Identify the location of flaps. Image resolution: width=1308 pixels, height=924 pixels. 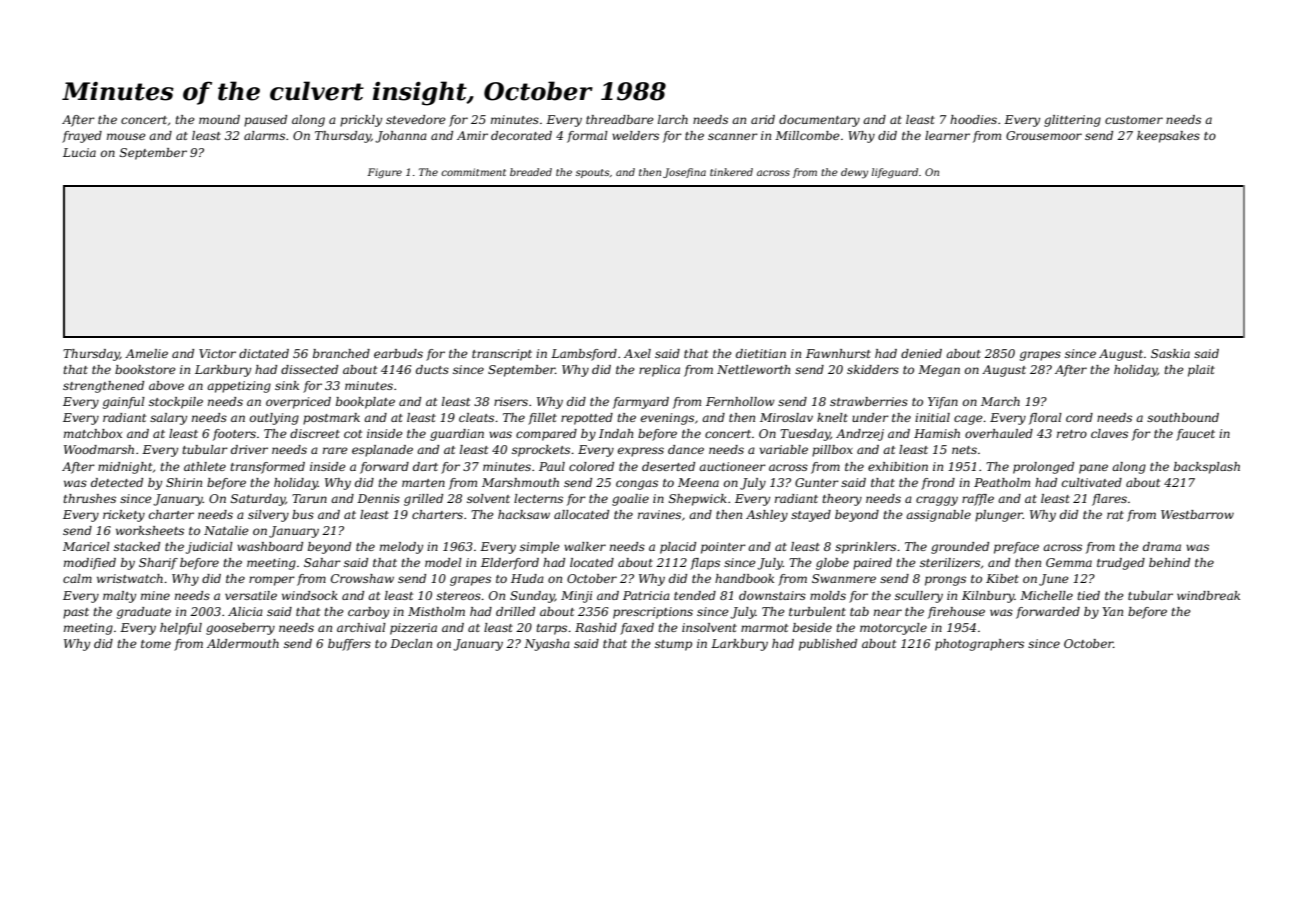
(705, 564).
